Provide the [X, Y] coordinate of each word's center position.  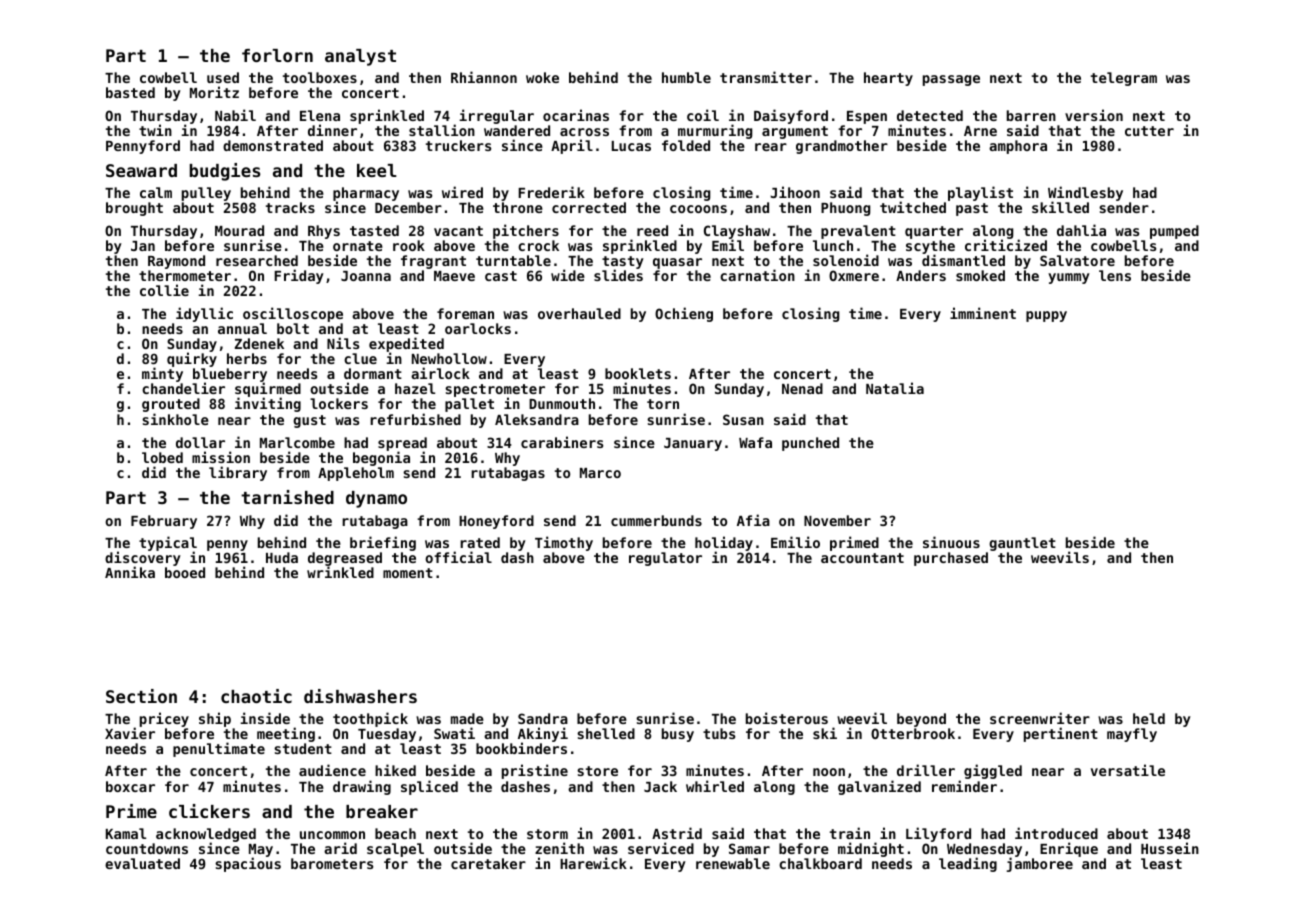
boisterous [787, 718]
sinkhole [175, 419]
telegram [1124, 79]
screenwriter [1040, 718]
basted [130, 92]
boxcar [130, 786]
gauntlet [1022, 544]
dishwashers [360, 696]
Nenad [802, 388]
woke [542, 77]
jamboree [1040, 865]
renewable [733, 863]
